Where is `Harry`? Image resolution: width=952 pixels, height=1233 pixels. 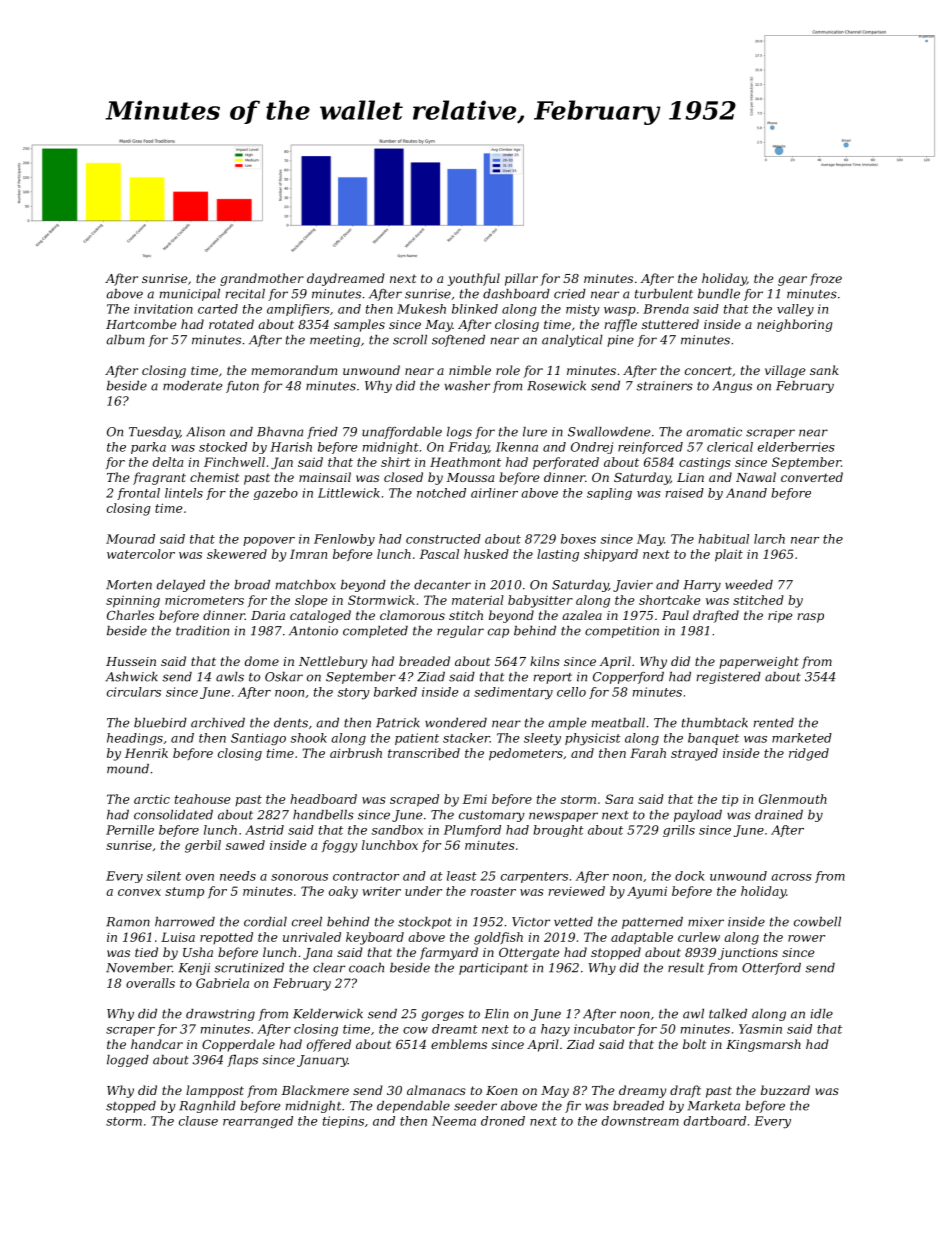 Harry is located at coordinates (702, 586).
